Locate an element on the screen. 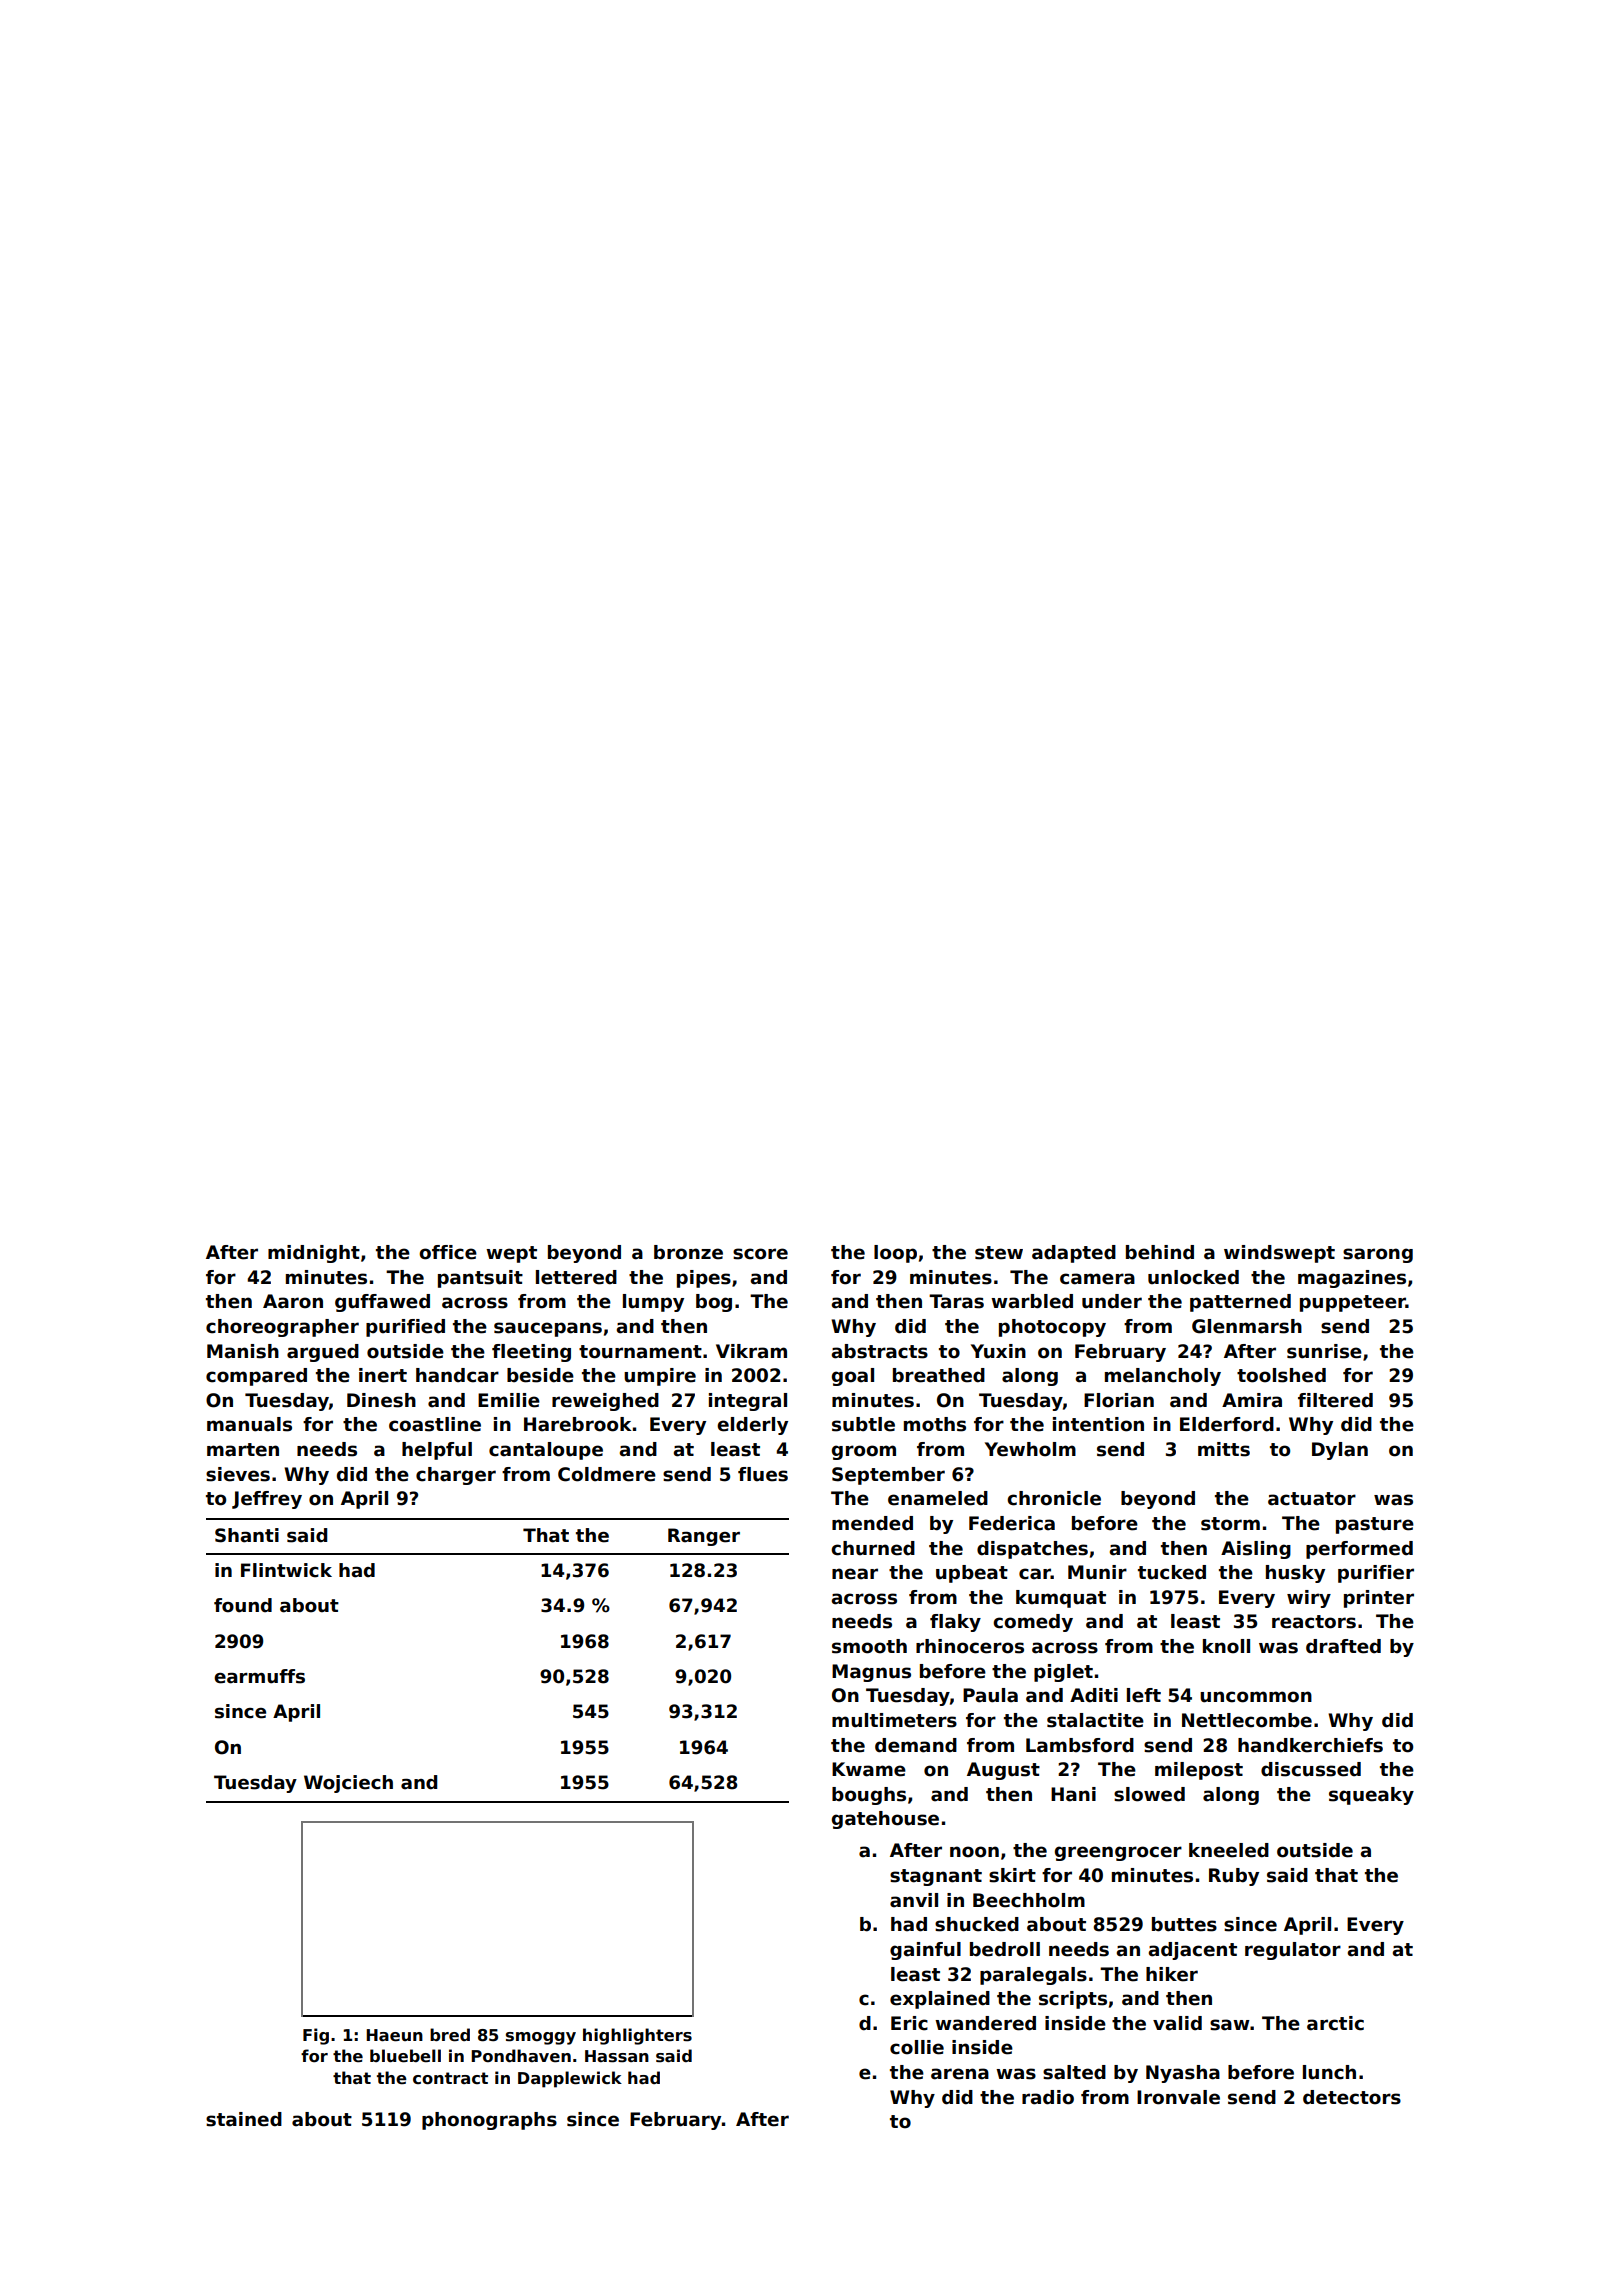 Image resolution: width=1620 pixels, height=2292 pixels. stained is located at coordinates (244, 2119).
